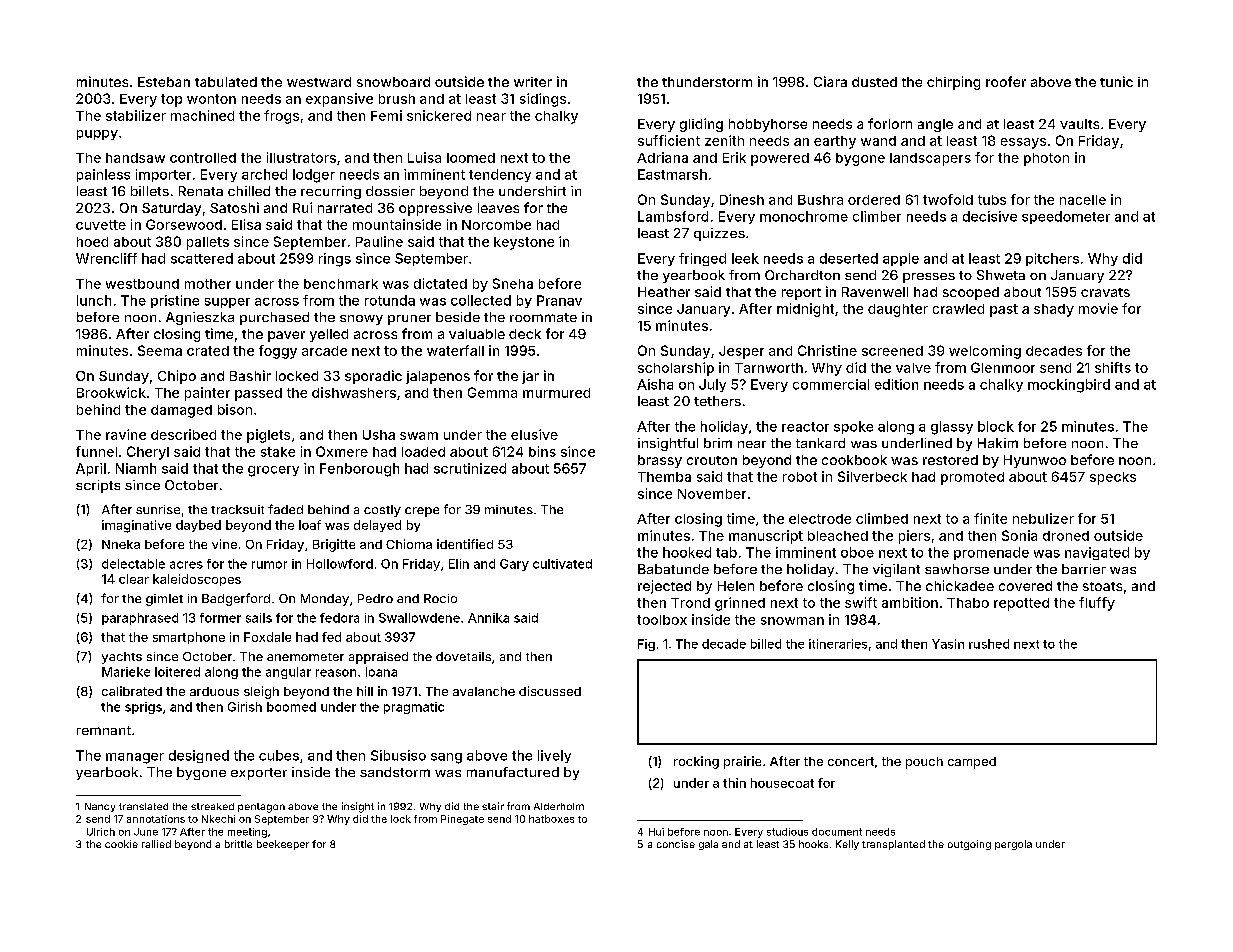 The image size is (1233, 952). I want to click on cookie, so click(121, 844).
